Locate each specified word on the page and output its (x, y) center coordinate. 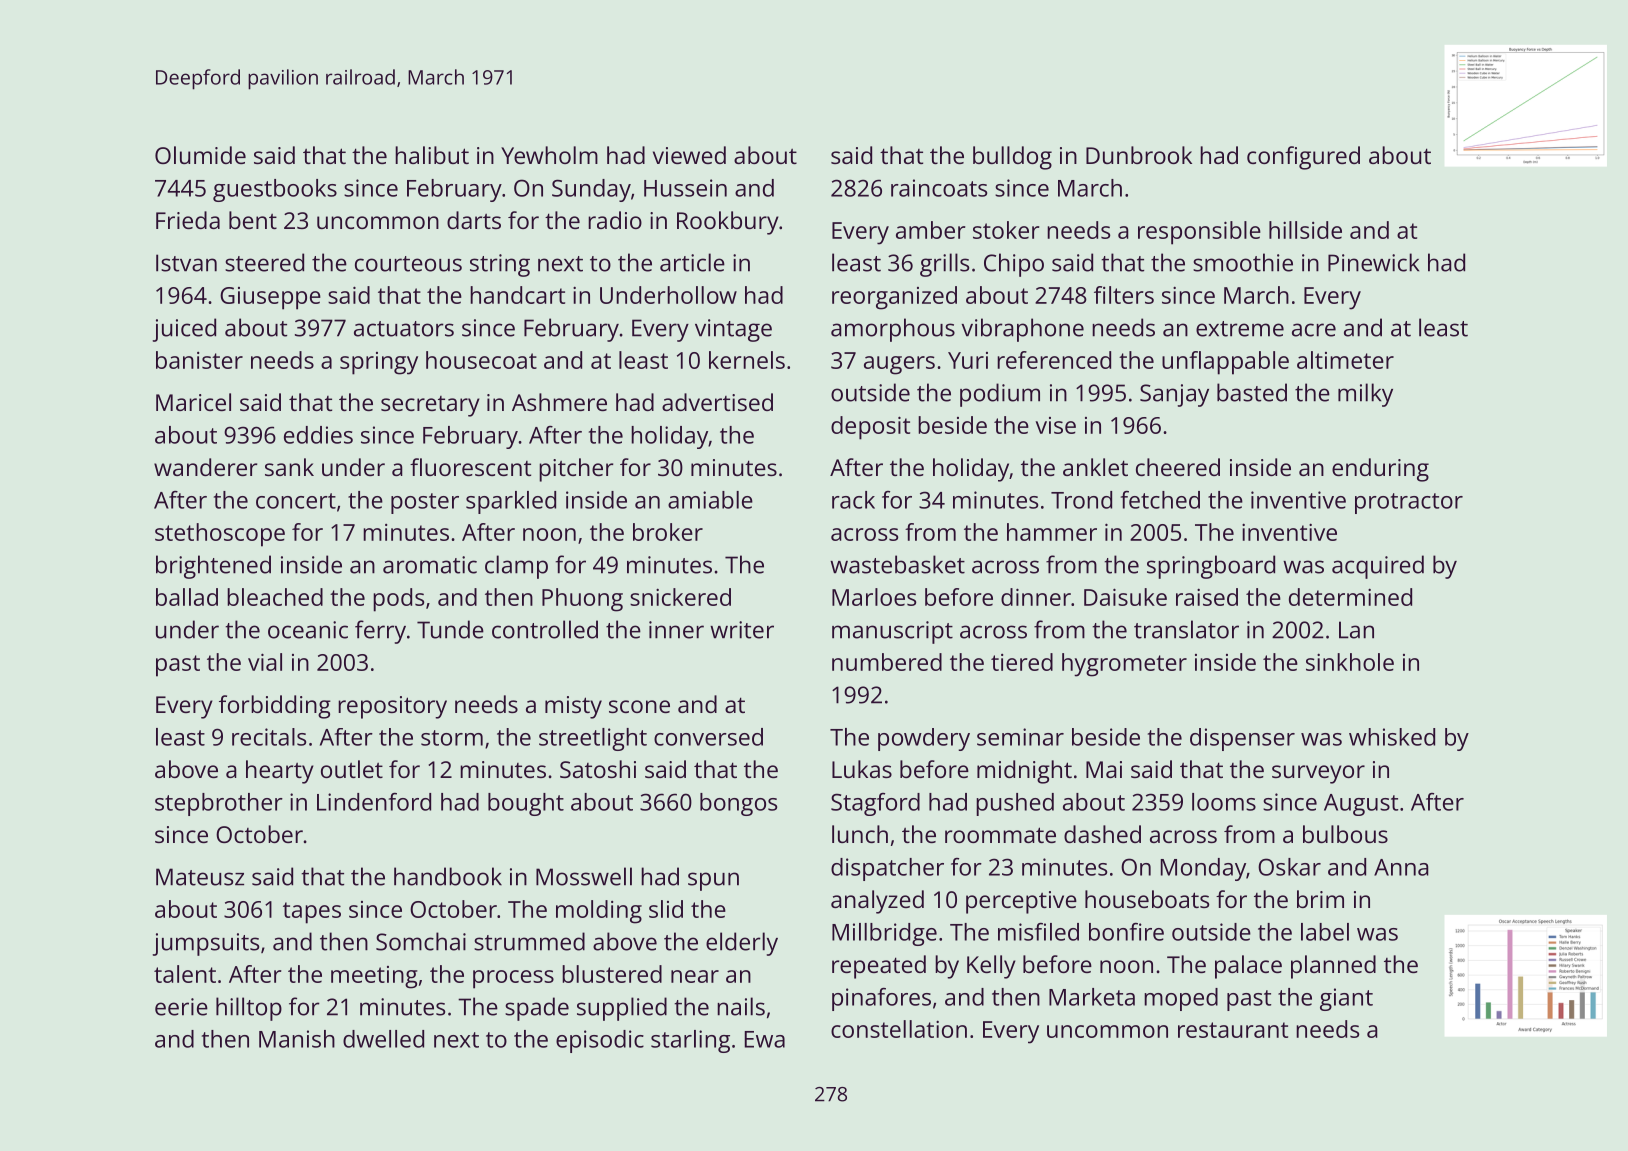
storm (452, 738)
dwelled (383, 1039)
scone (639, 706)
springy (379, 363)
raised (1207, 597)
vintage (733, 330)
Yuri (968, 360)
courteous (408, 264)
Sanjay (1174, 395)
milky (1365, 395)
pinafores (881, 999)
